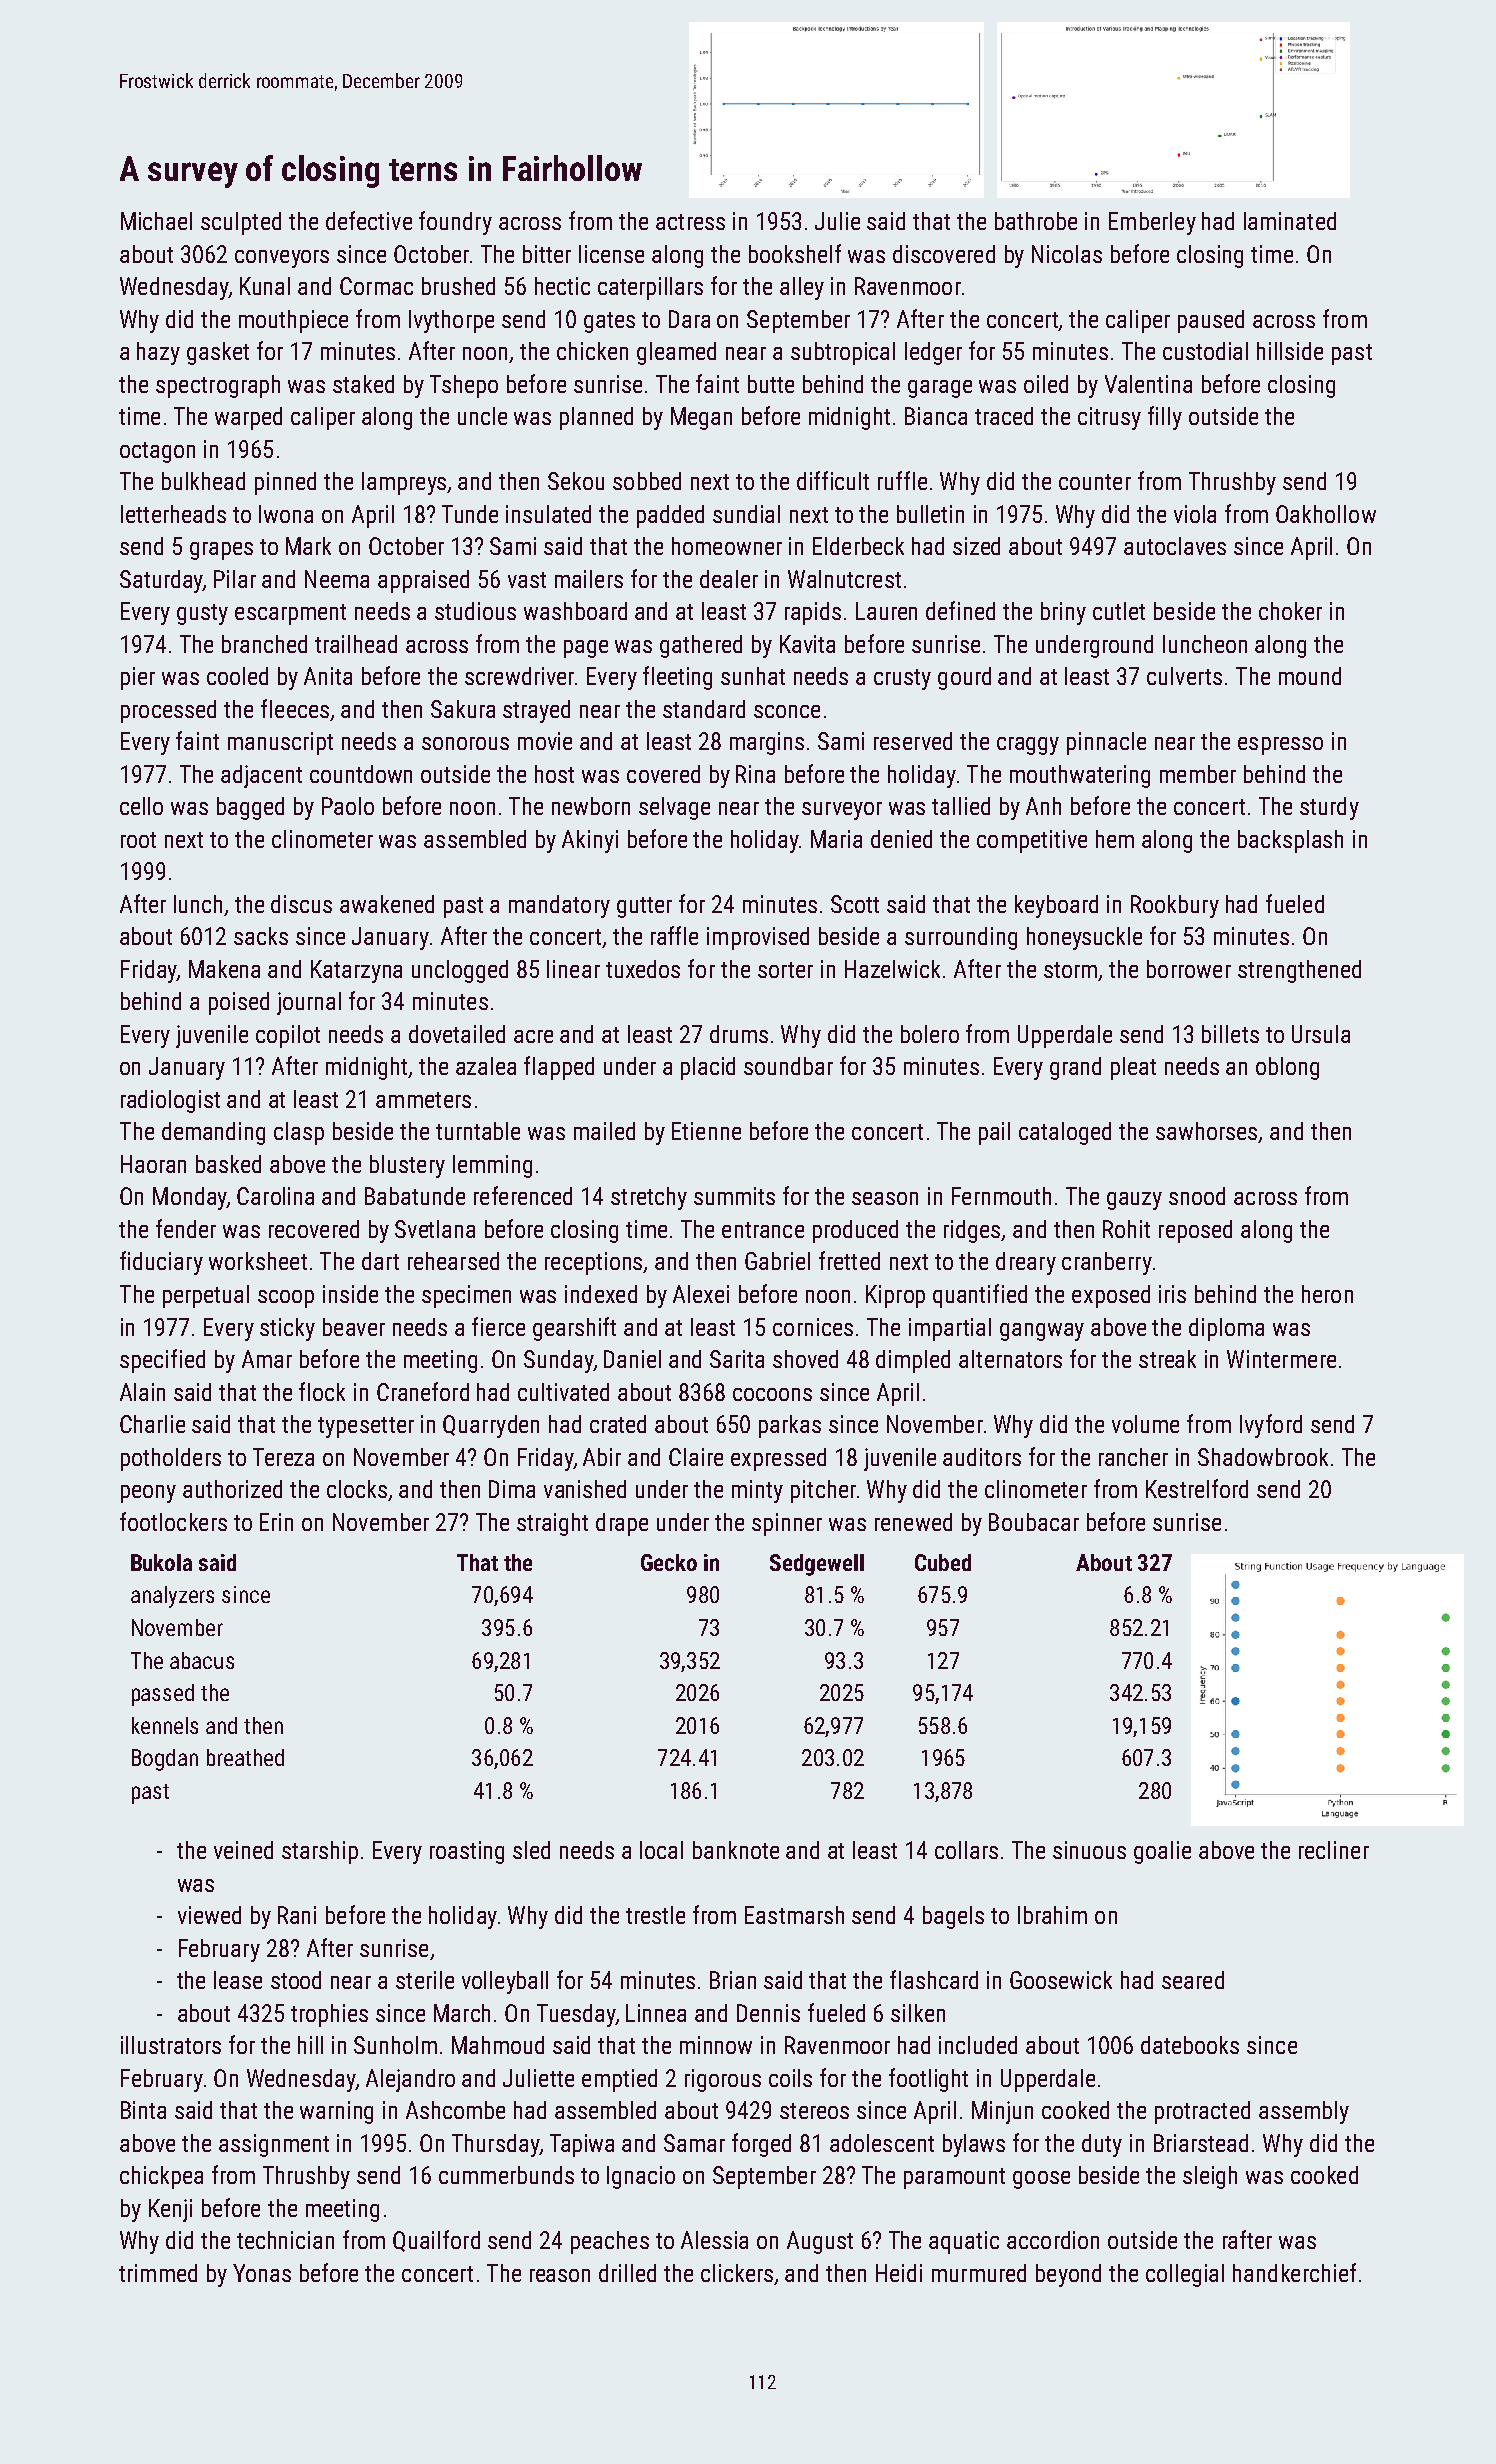 The height and width of the screenshot is (2464, 1496). What do you see at coordinates (1152, 223) in the screenshot?
I see `Emberley` at bounding box center [1152, 223].
